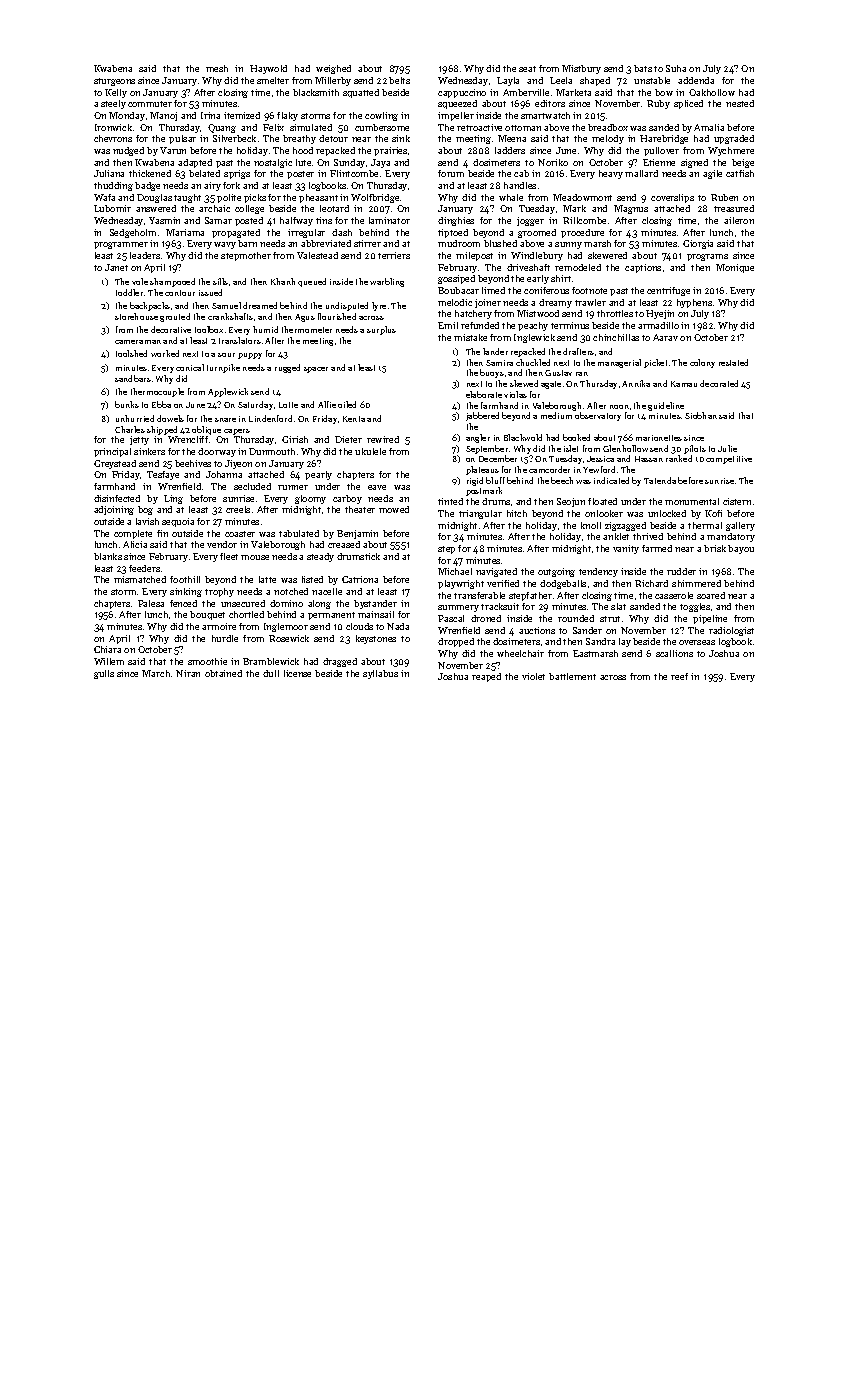  Describe the element at coordinates (151, 603) in the screenshot. I see `Palesa` at that location.
